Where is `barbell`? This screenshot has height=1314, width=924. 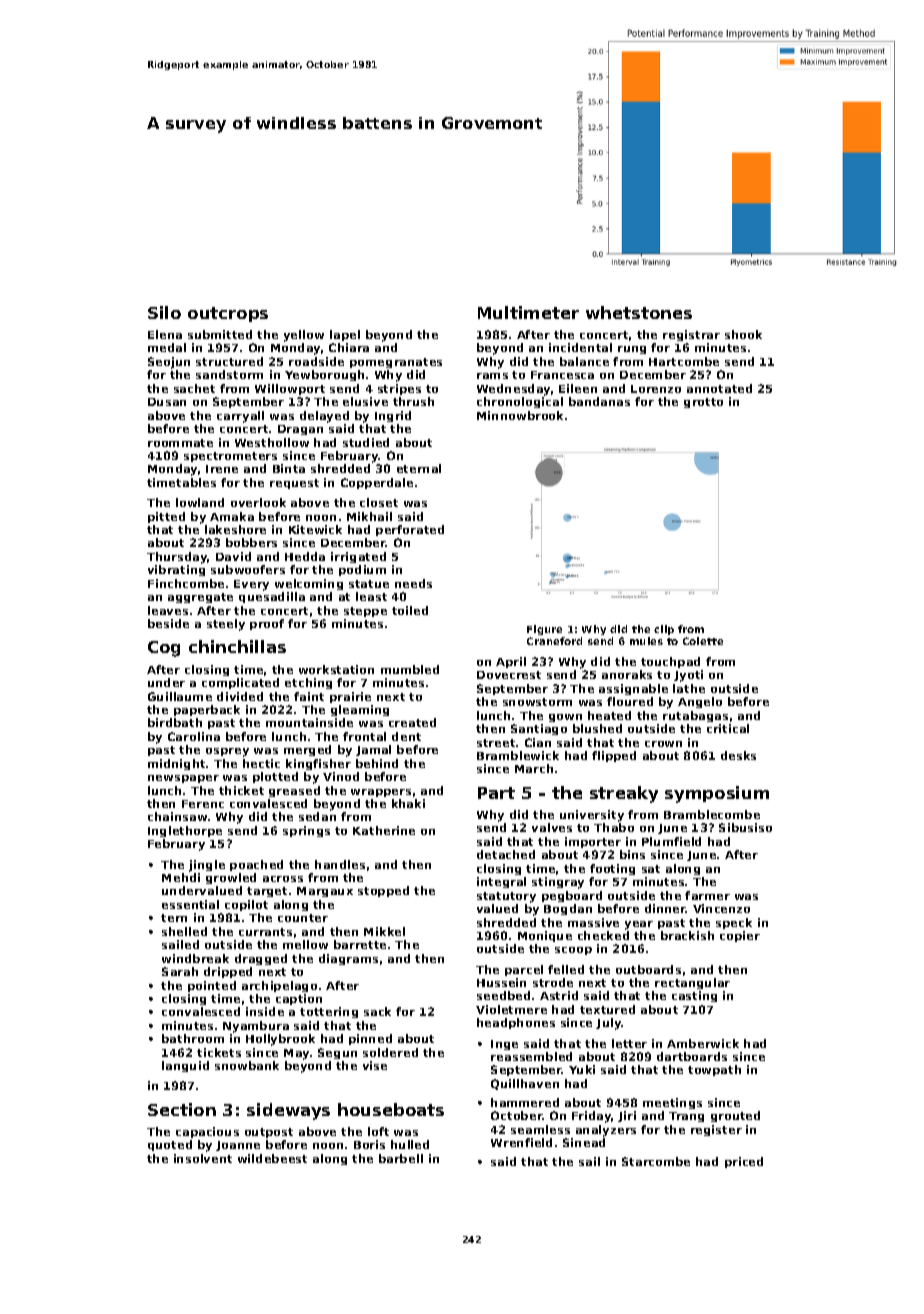
barbell is located at coordinates (401, 1158).
